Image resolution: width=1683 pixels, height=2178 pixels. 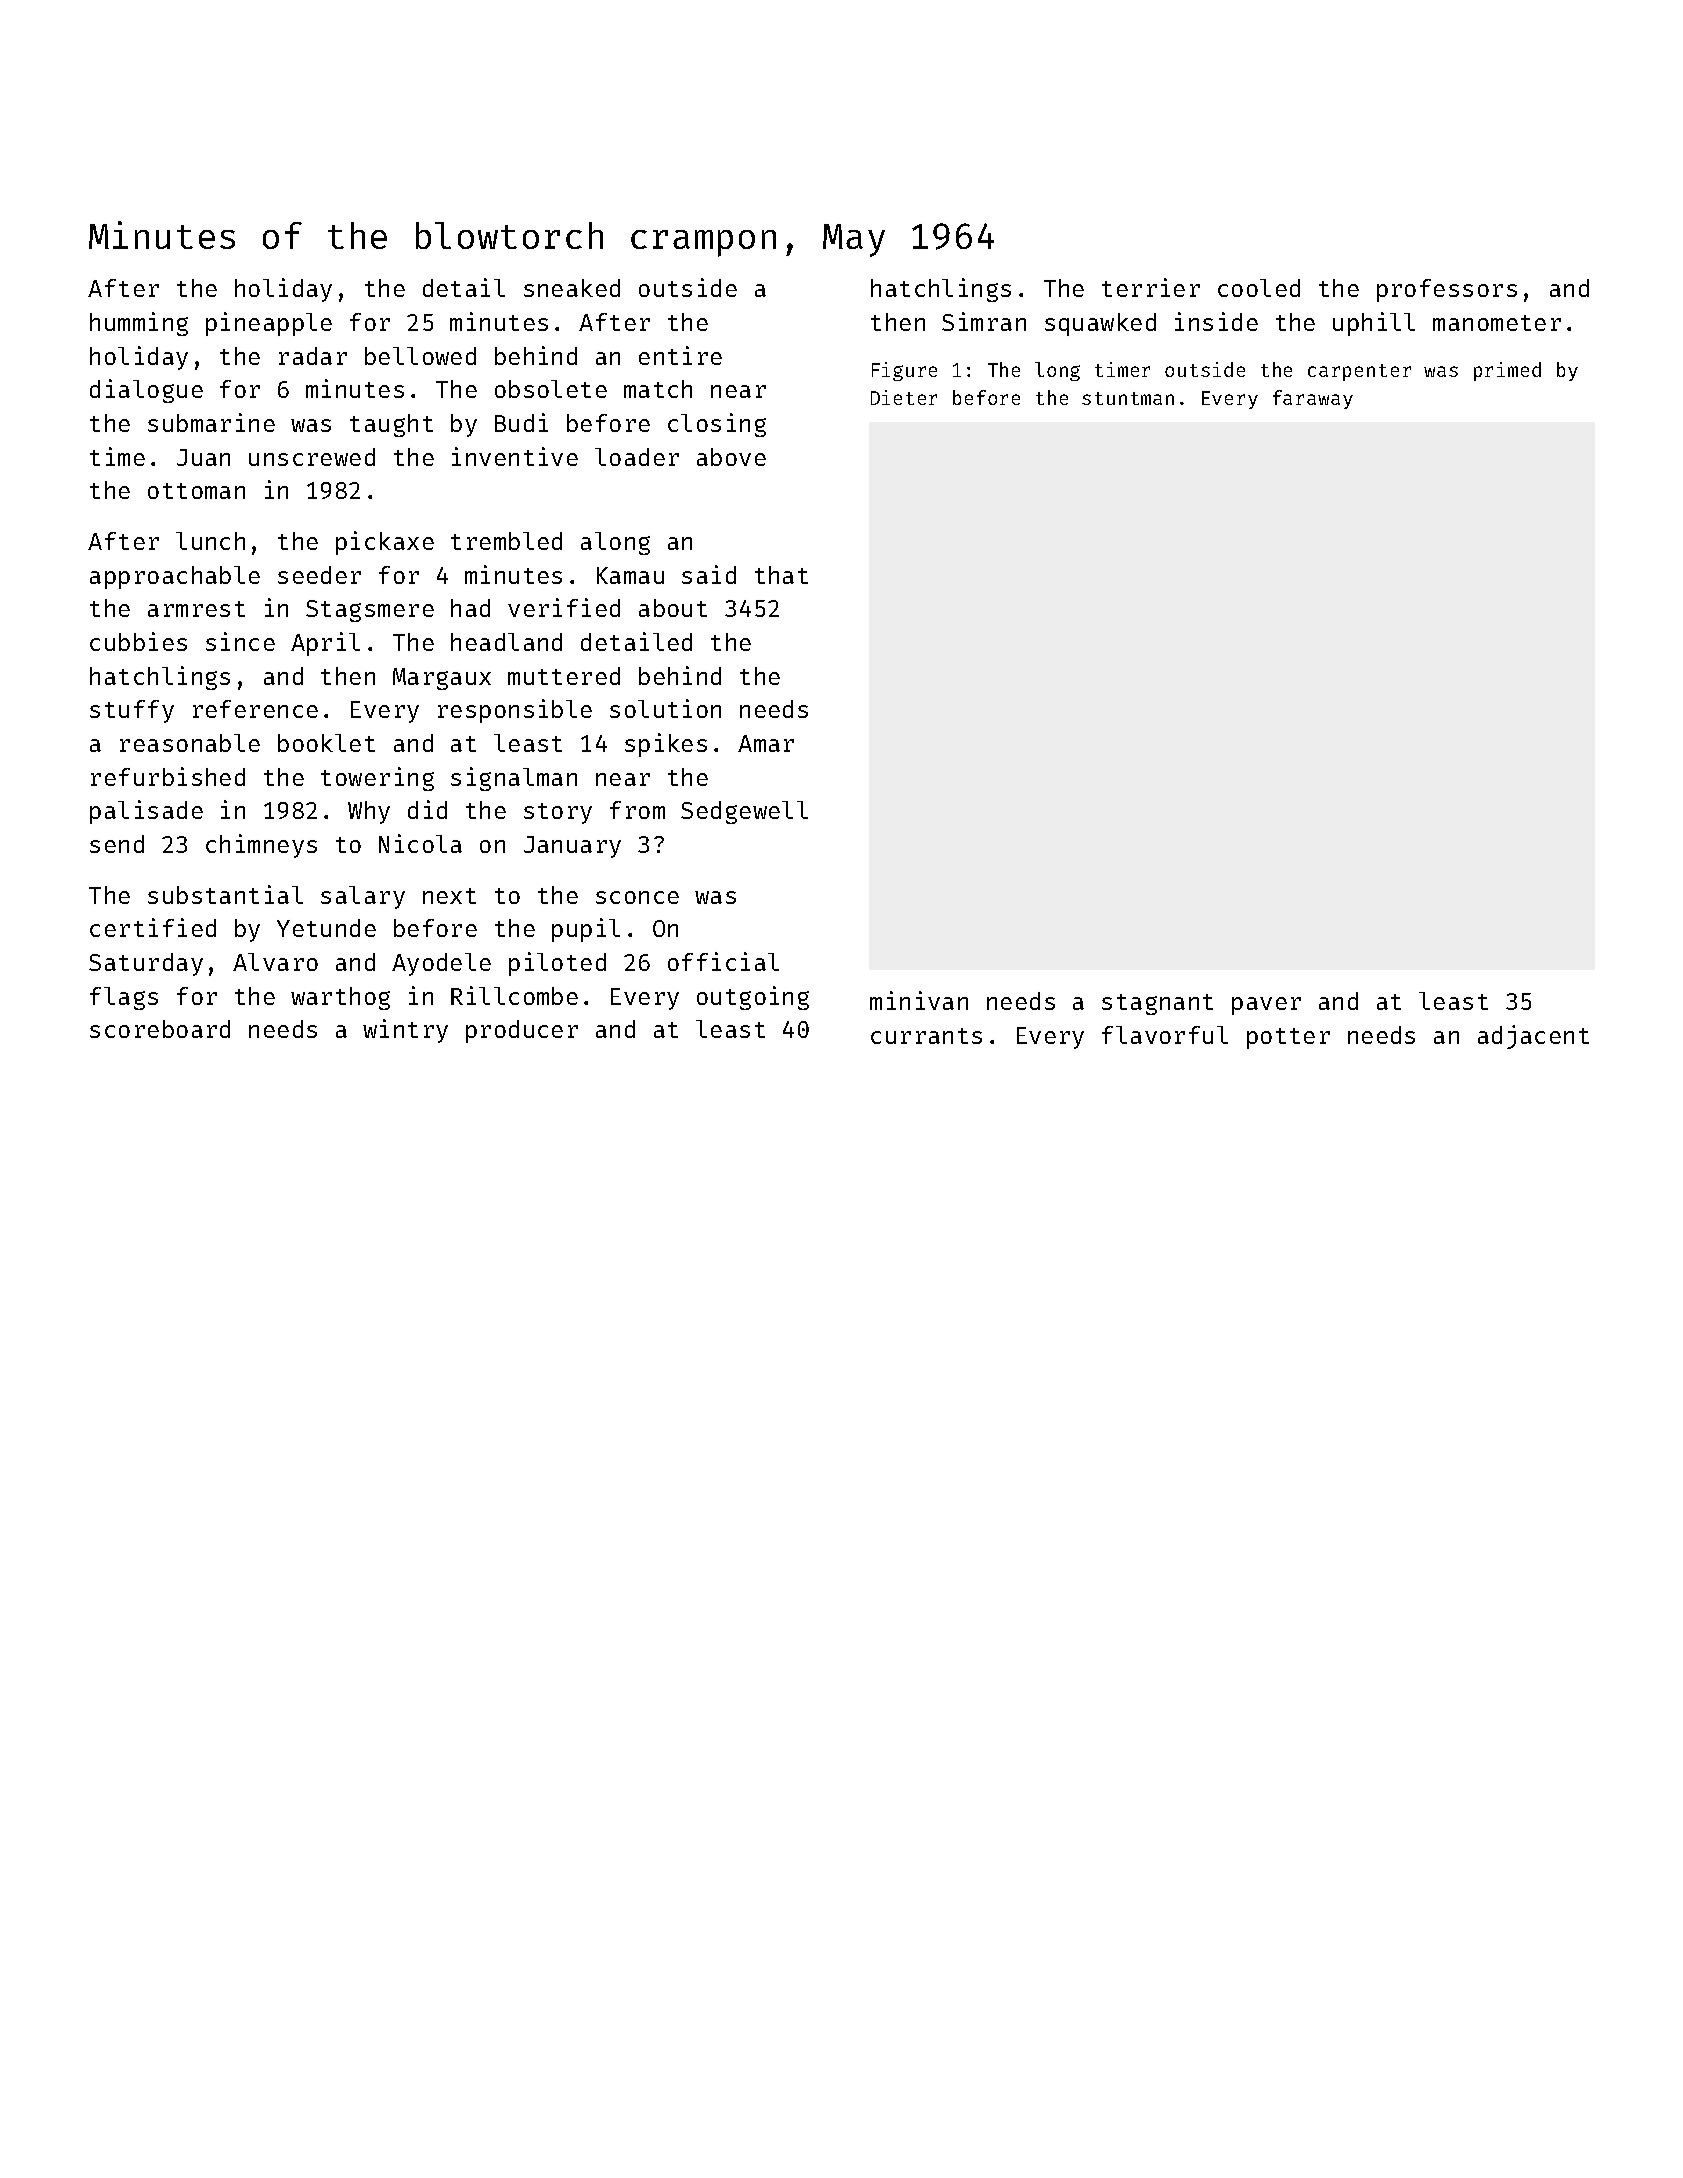 I want to click on about, so click(x=673, y=608).
